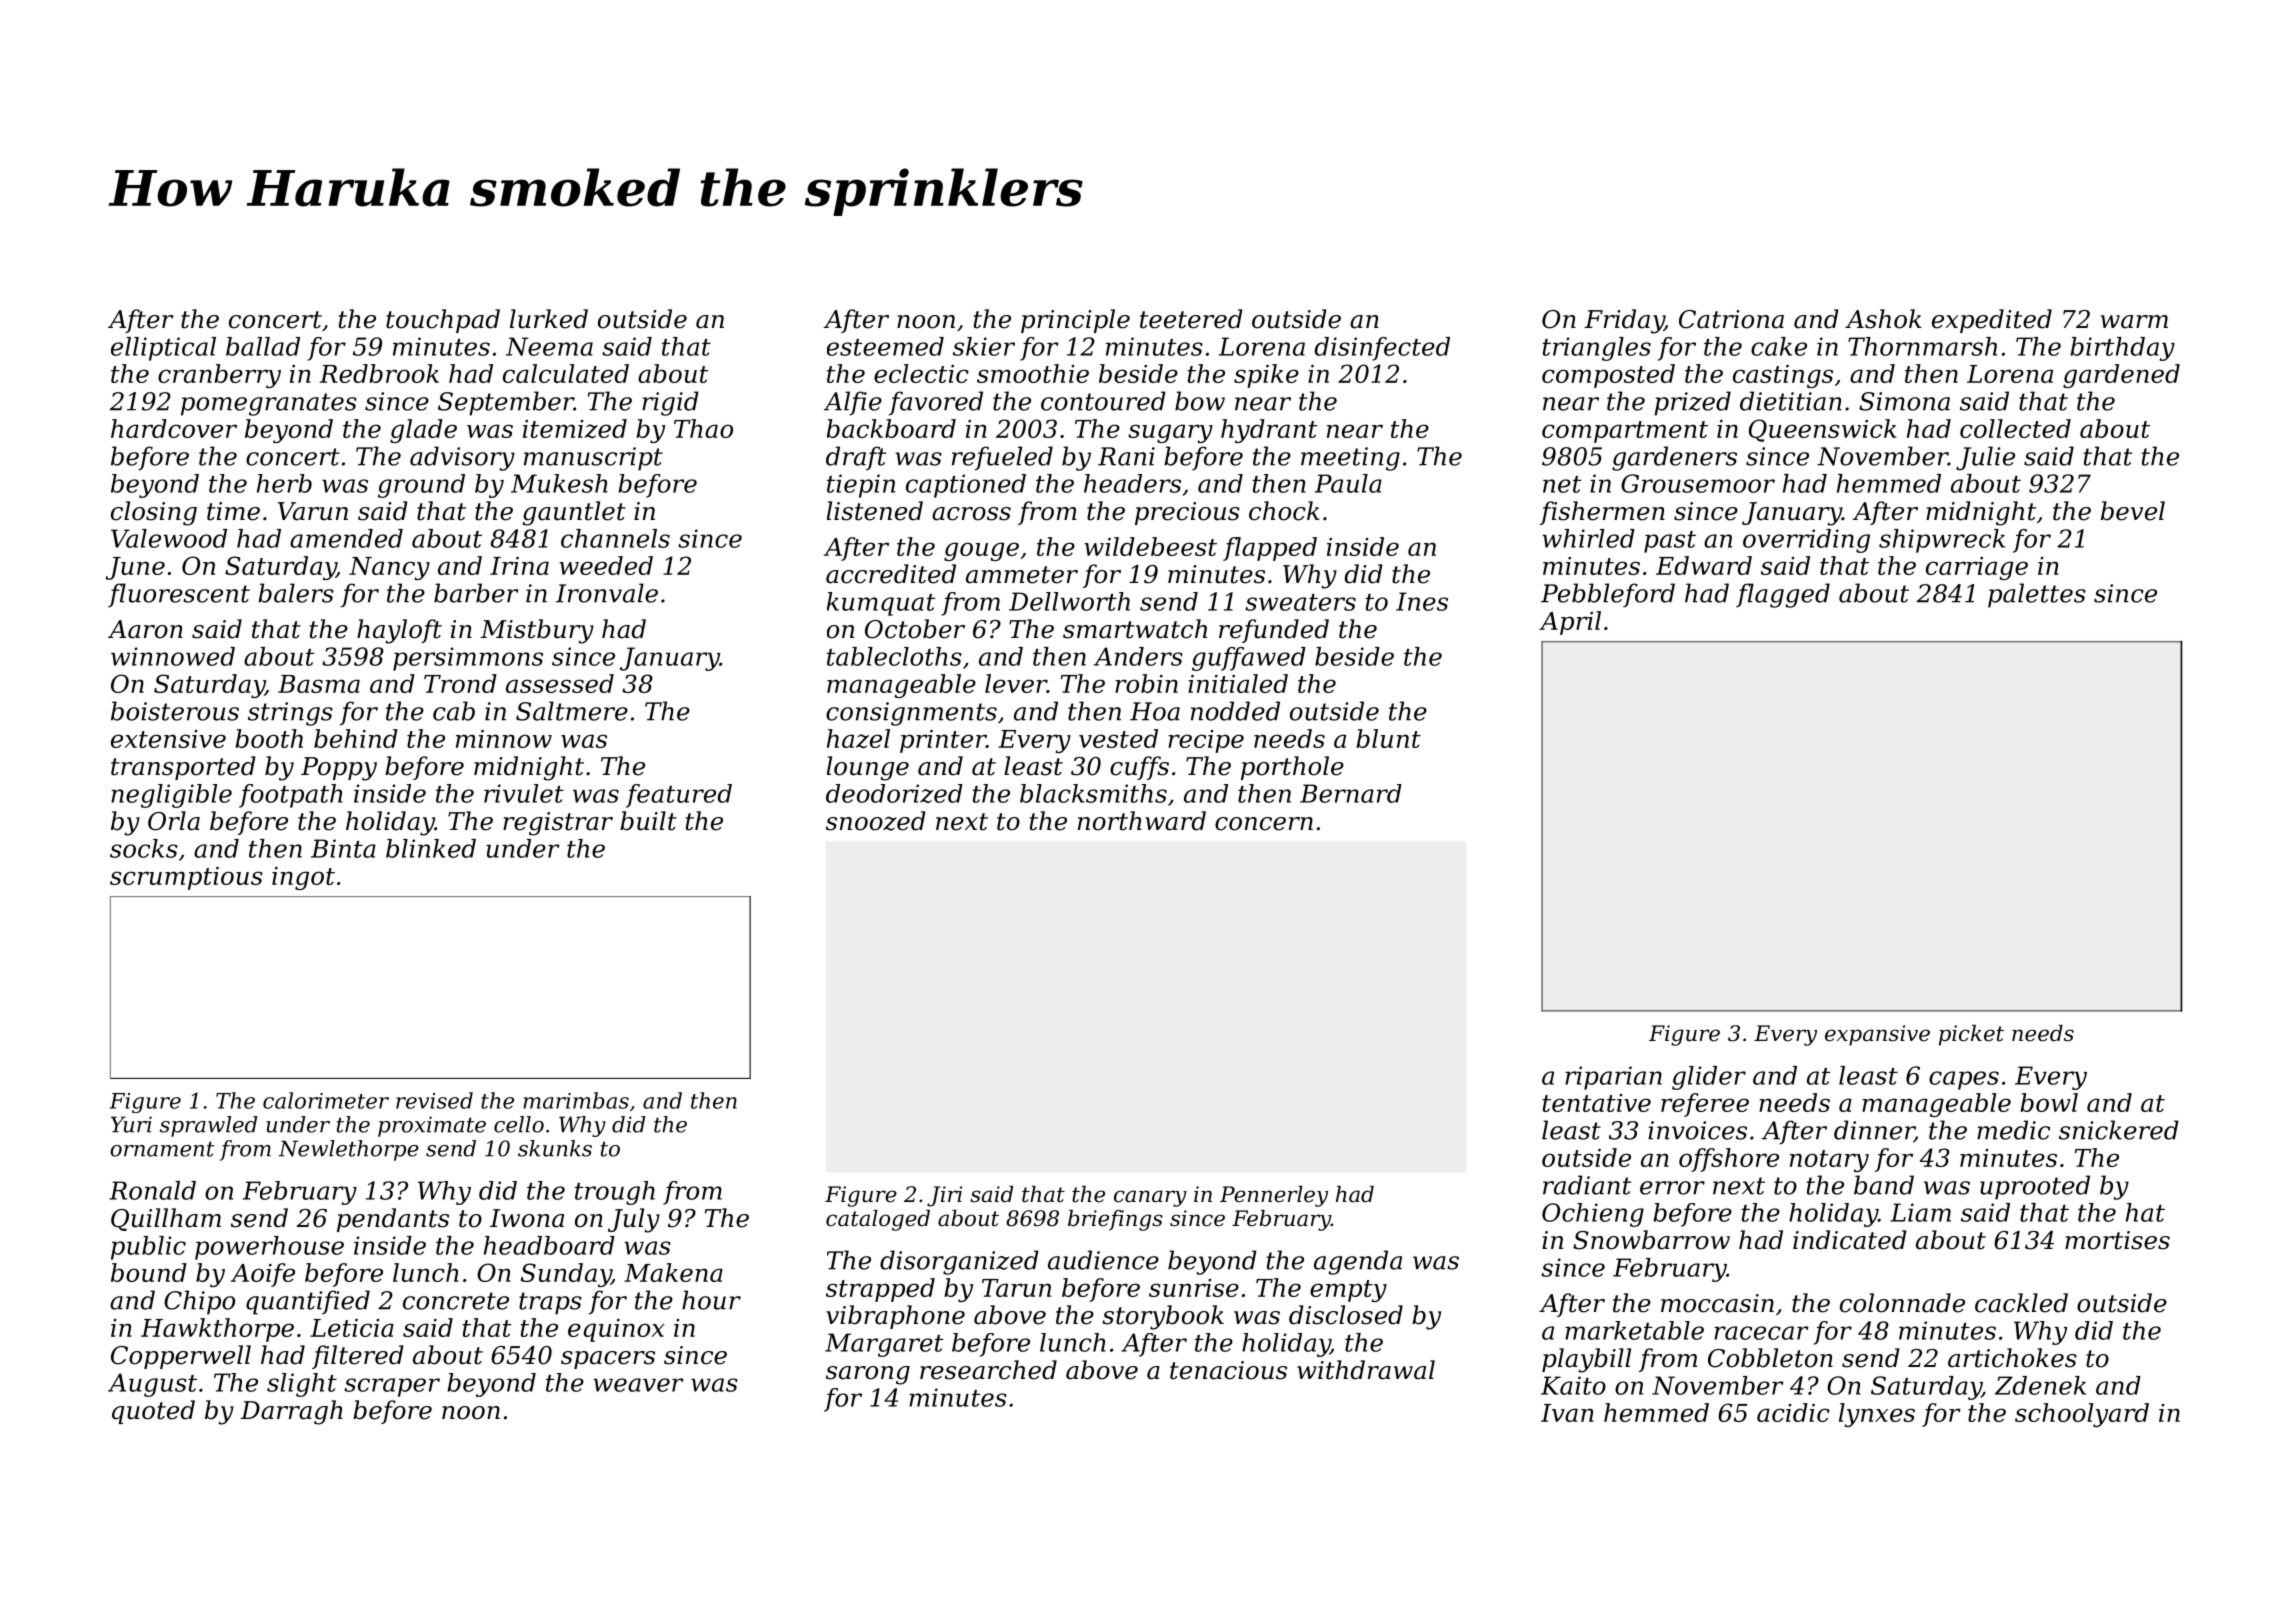 The height and width of the screenshot is (1620, 2292). Describe the element at coordinates (2037, 595) in the screenshot. I see `palettes` at that location.
